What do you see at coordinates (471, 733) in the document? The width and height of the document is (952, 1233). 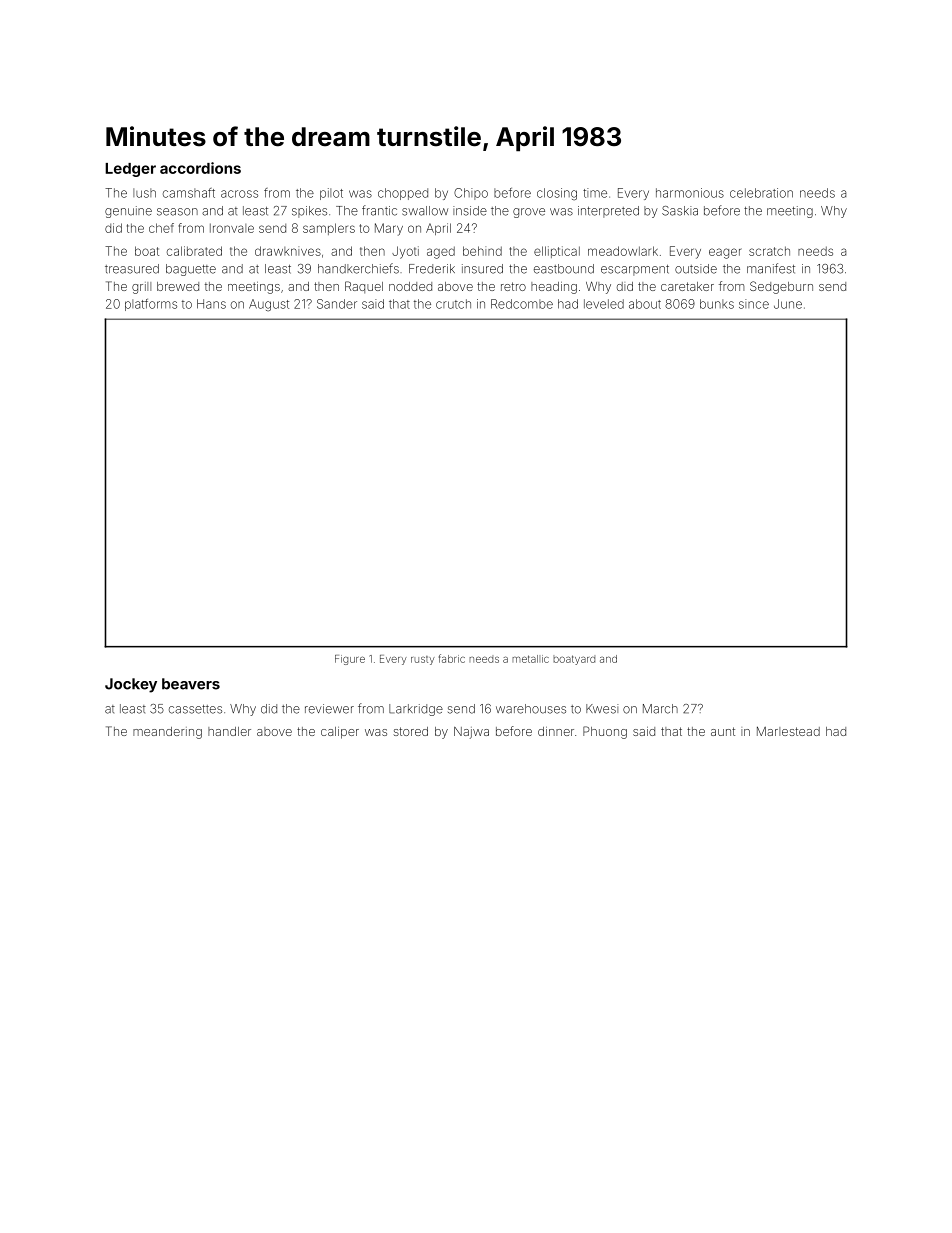 I see `Najwa` at bounding box center [471, 733].
